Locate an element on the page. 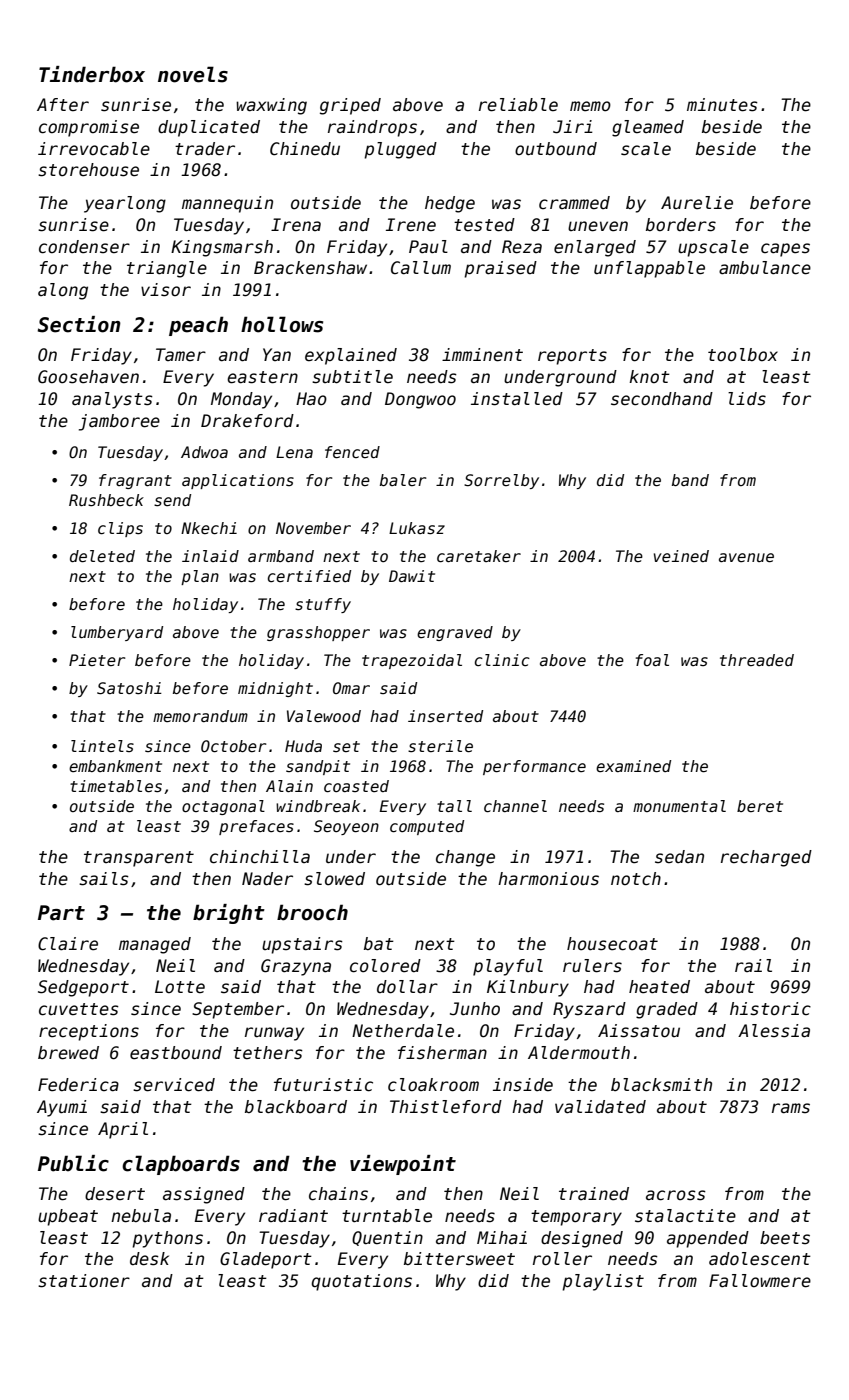 The image size is (849, 1400). novels is located at coordinates (193, 74).
